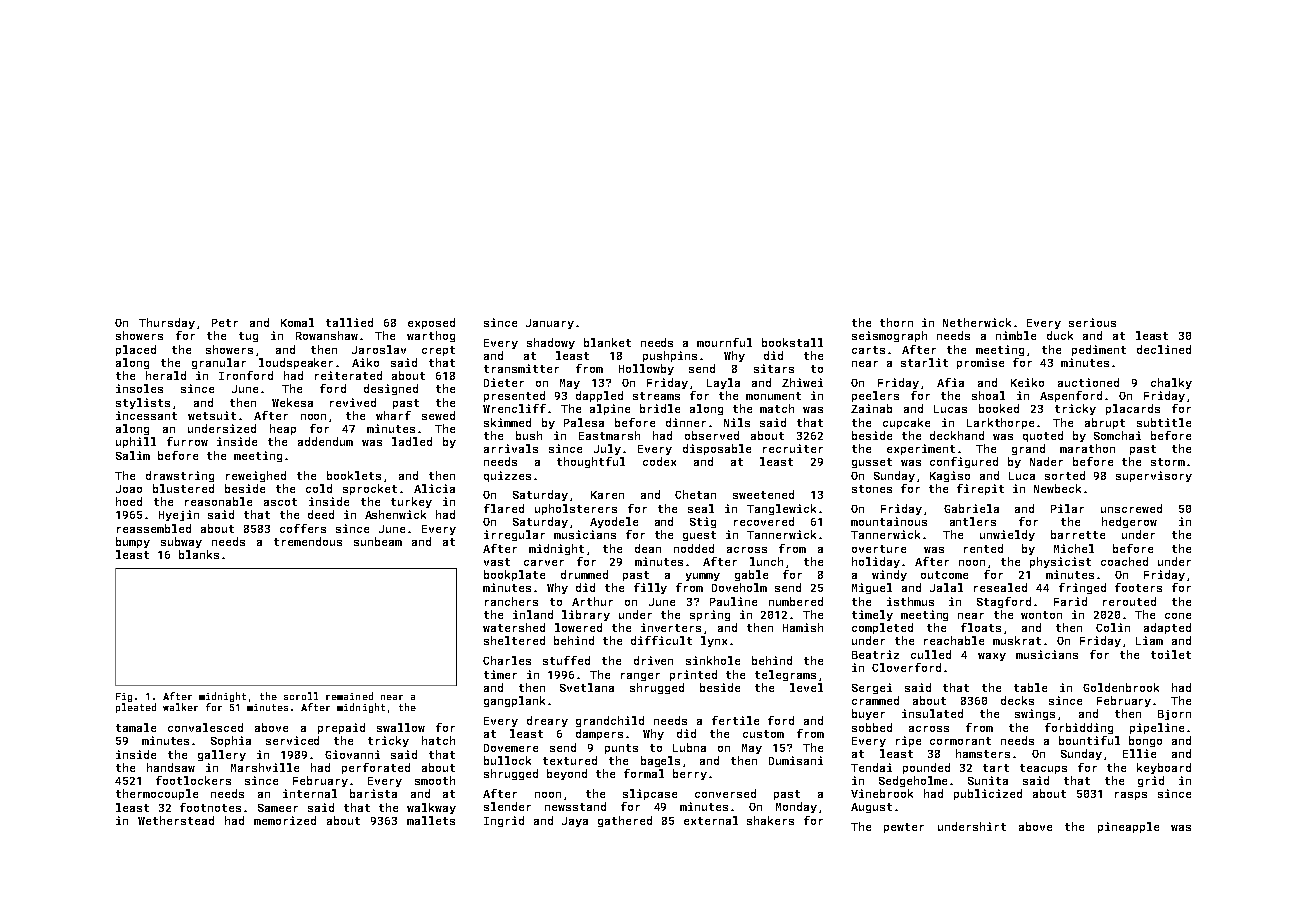  I want to click on memorized, so click(285, 820).
